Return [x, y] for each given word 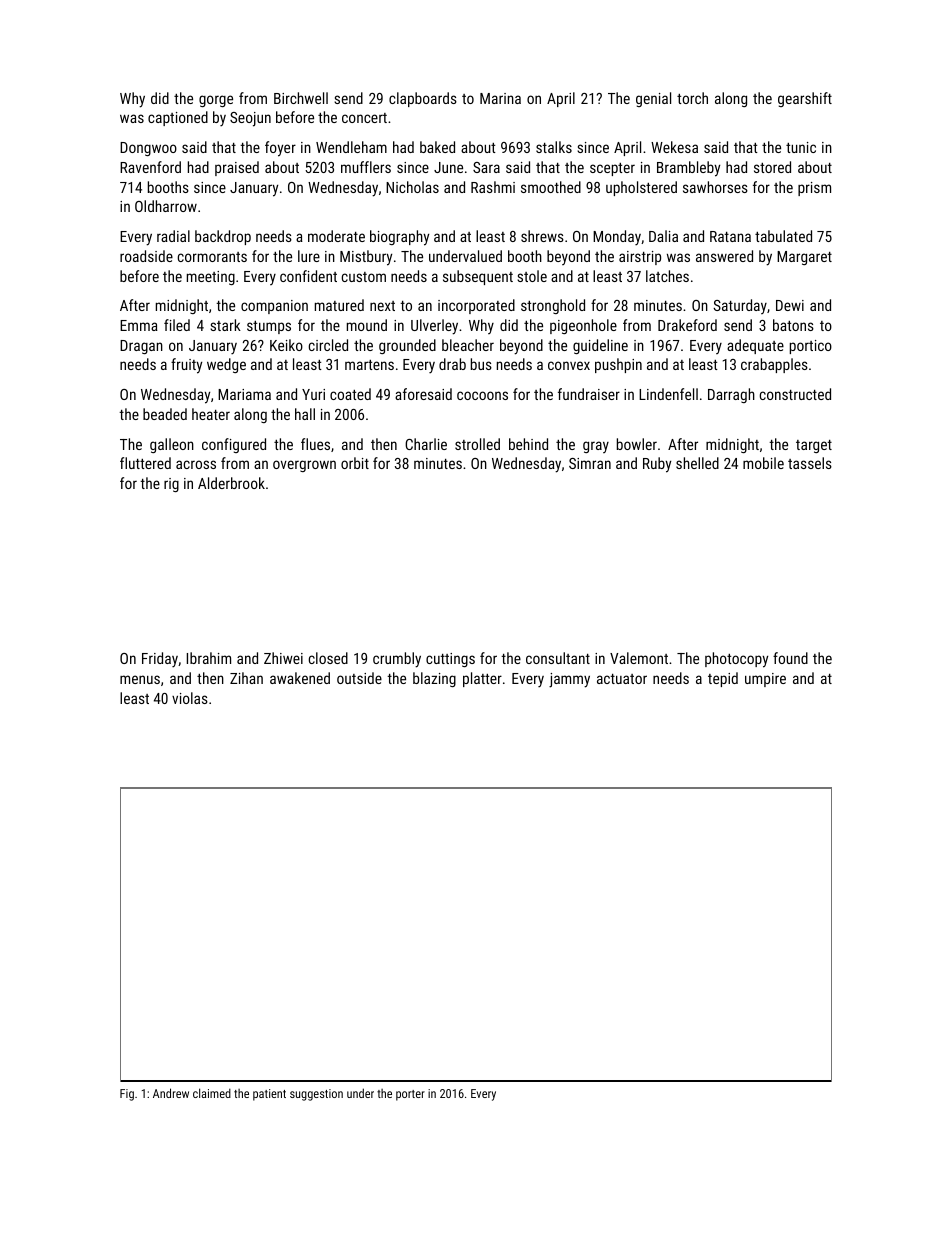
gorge [216, 101]
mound [367, 325]
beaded [165, 414]
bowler [637, 444]
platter [482, 679]
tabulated [783, 236]
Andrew [171, 1093]
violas [190, 698]
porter [410, 1095]
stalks [554, 147]
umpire [765, 680]
